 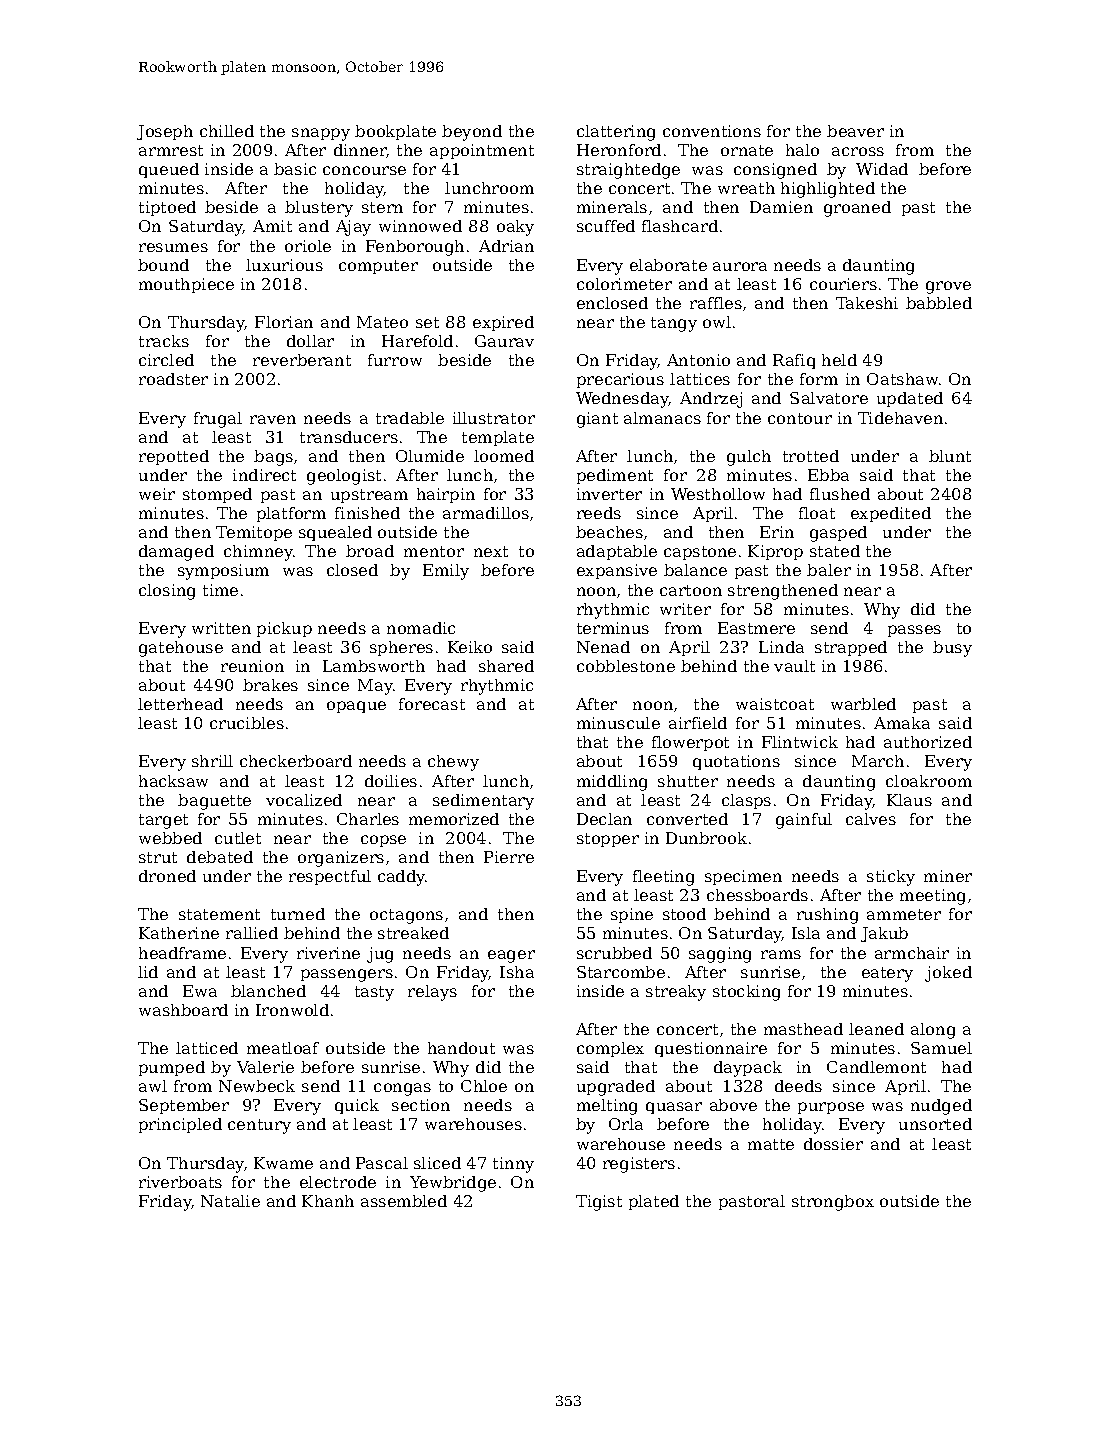 What do you see at coordinates (654, 1202) in the screenshot?
I see `plated` at bounding box center [654, 1202].
